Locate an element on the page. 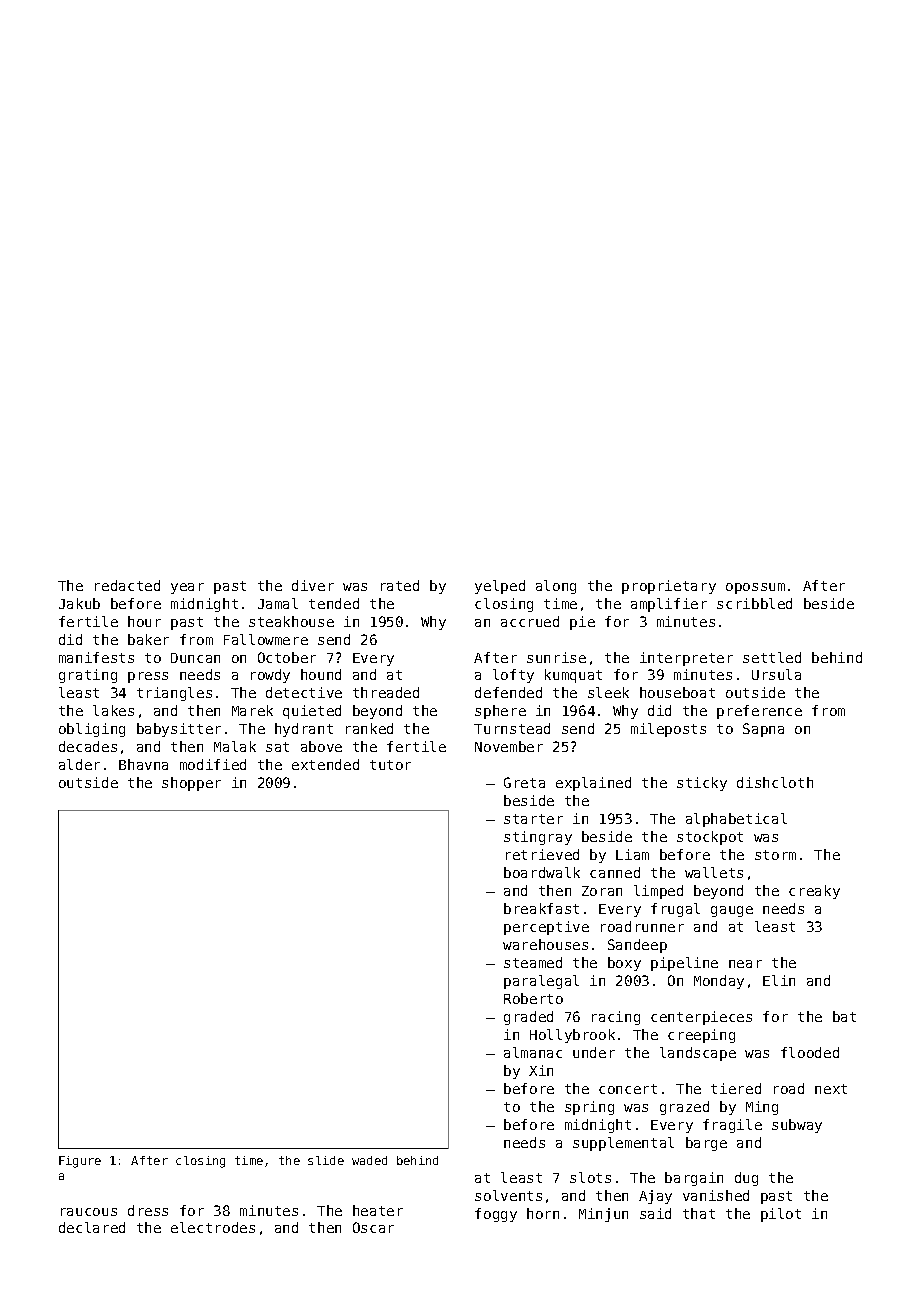 This document has height=1308, width=924. Monday is located at coordinates (719, 982).
